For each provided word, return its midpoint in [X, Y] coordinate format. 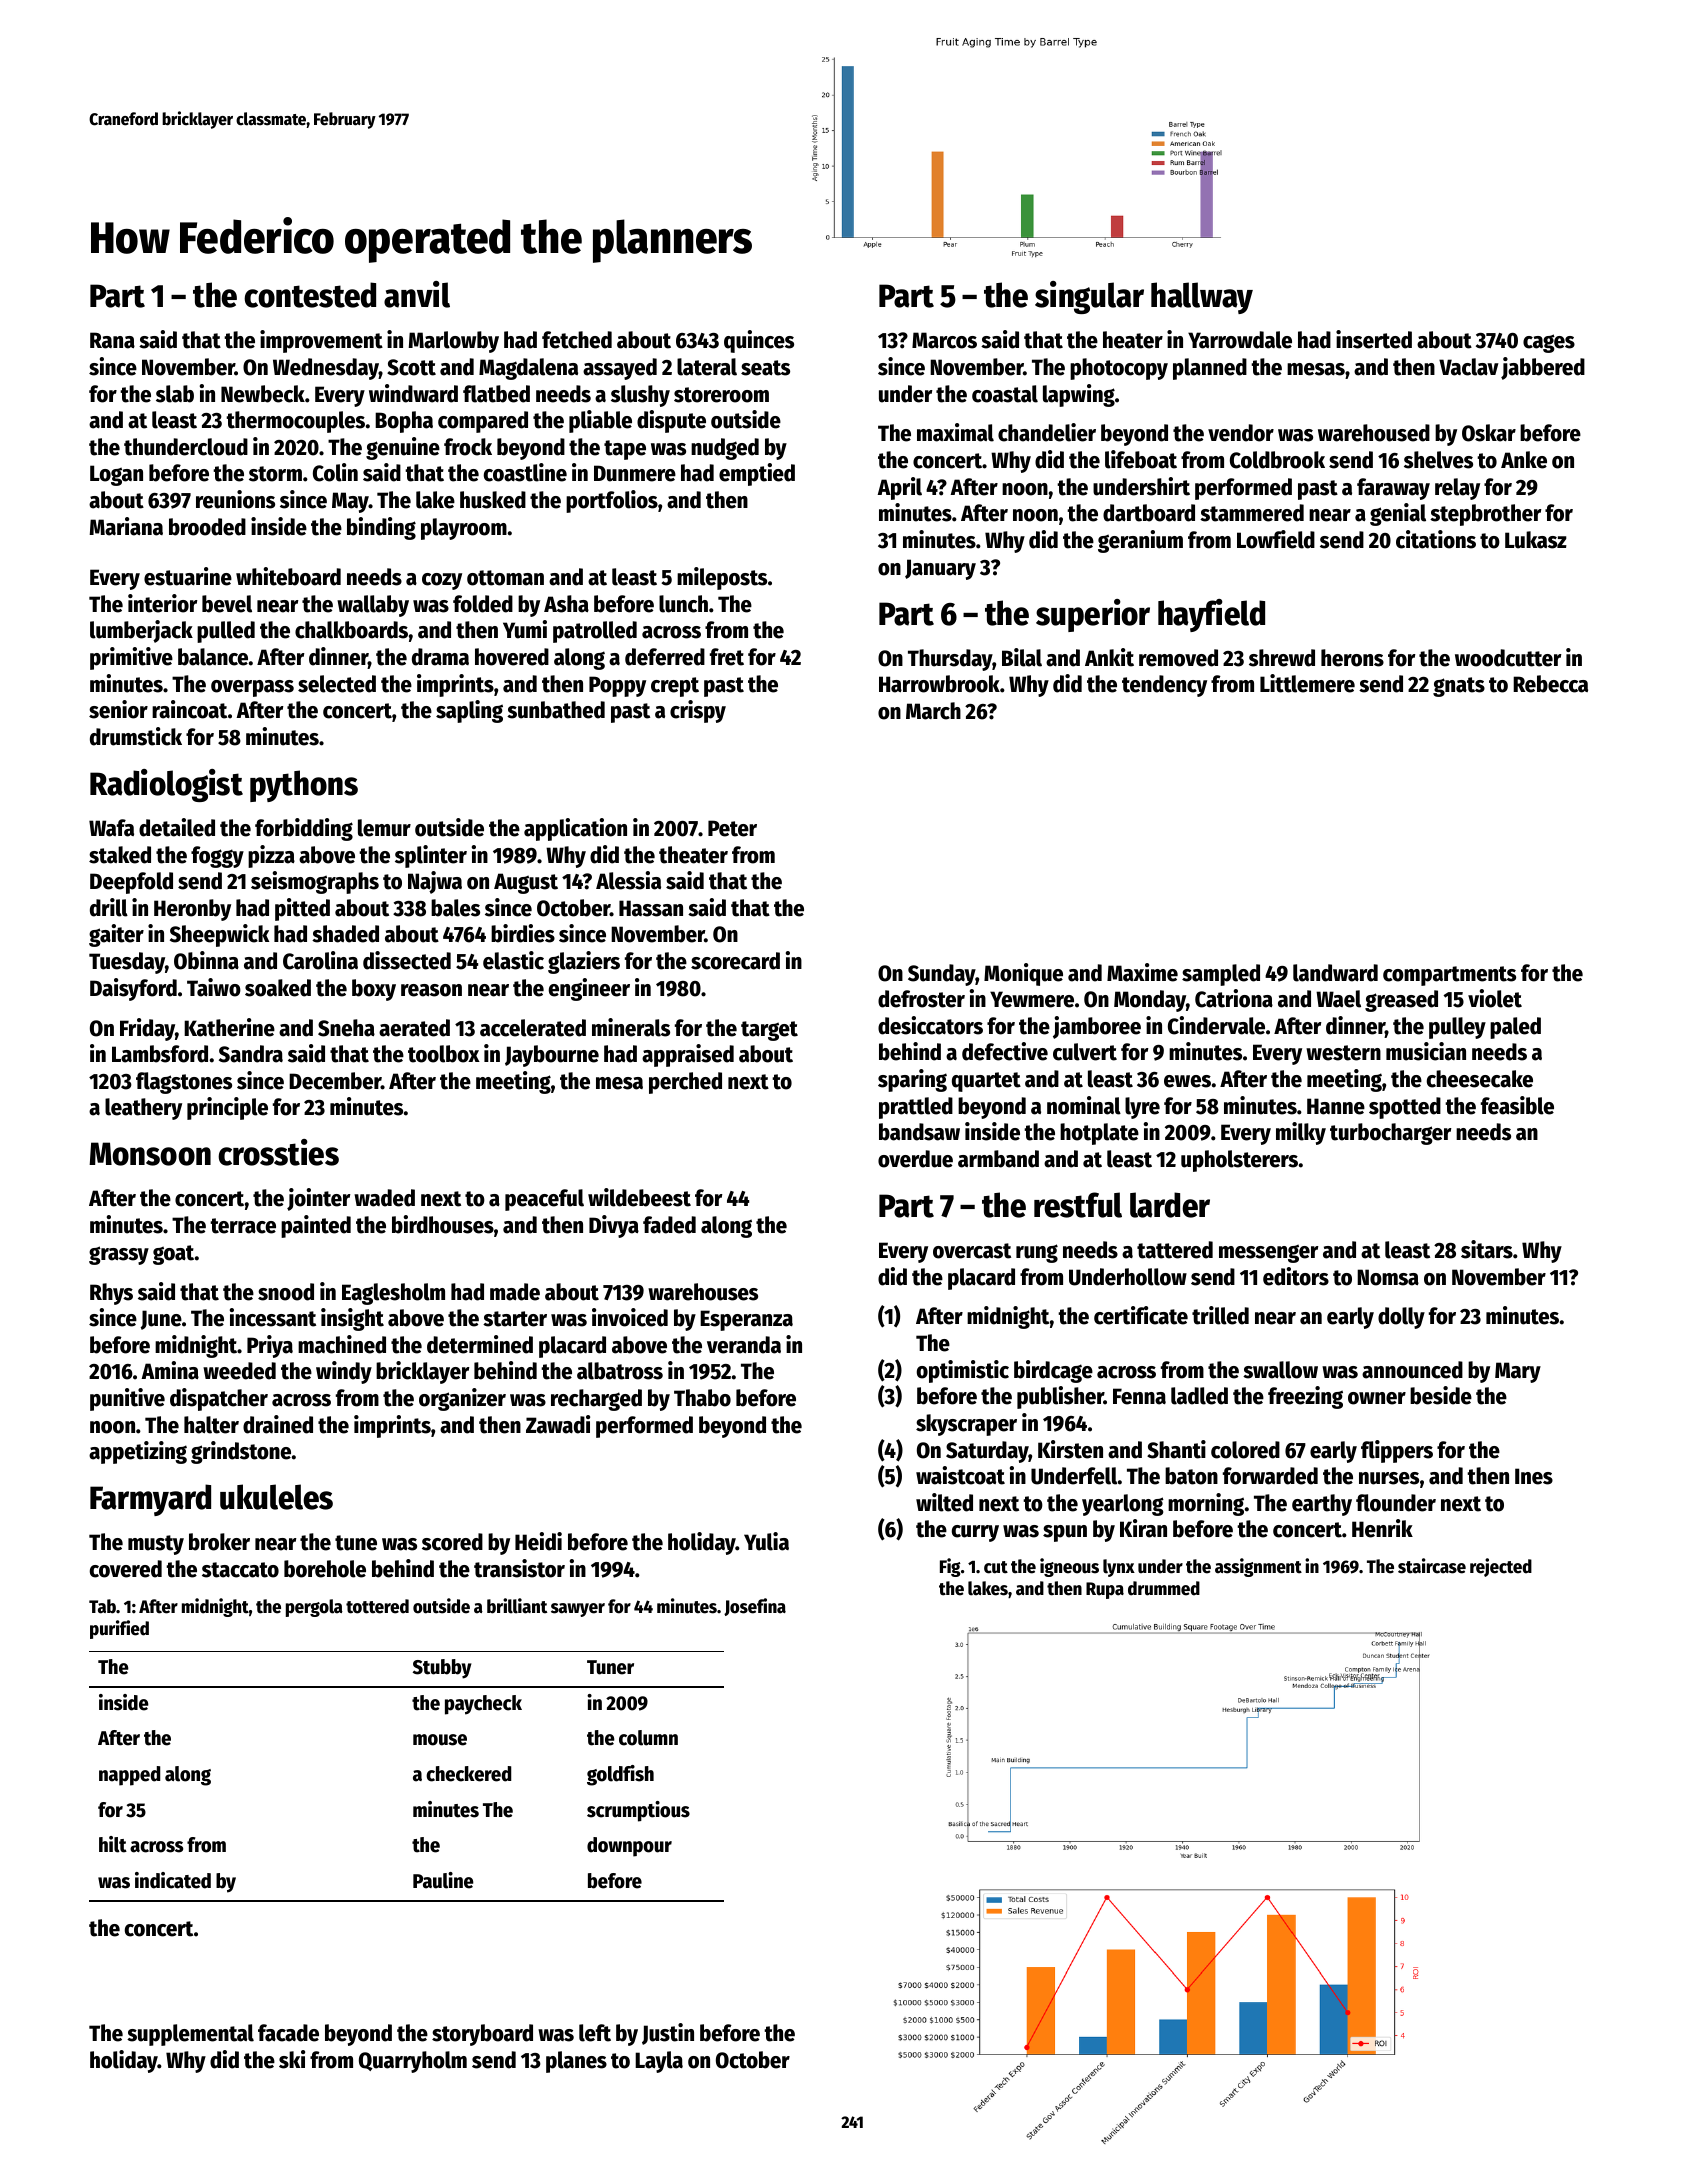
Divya [614, 1226]
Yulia [766, 1541]
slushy [640, 396]
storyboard [482, 2035]
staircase [1432, 1566]
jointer [318, 1199]
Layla [659, 2062]
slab [175, 394]
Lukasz [1536, 540]
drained [278, 1424]
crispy [698, 711]
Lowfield [1276, 539]
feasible [1517, 1105]
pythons [304, 786]
